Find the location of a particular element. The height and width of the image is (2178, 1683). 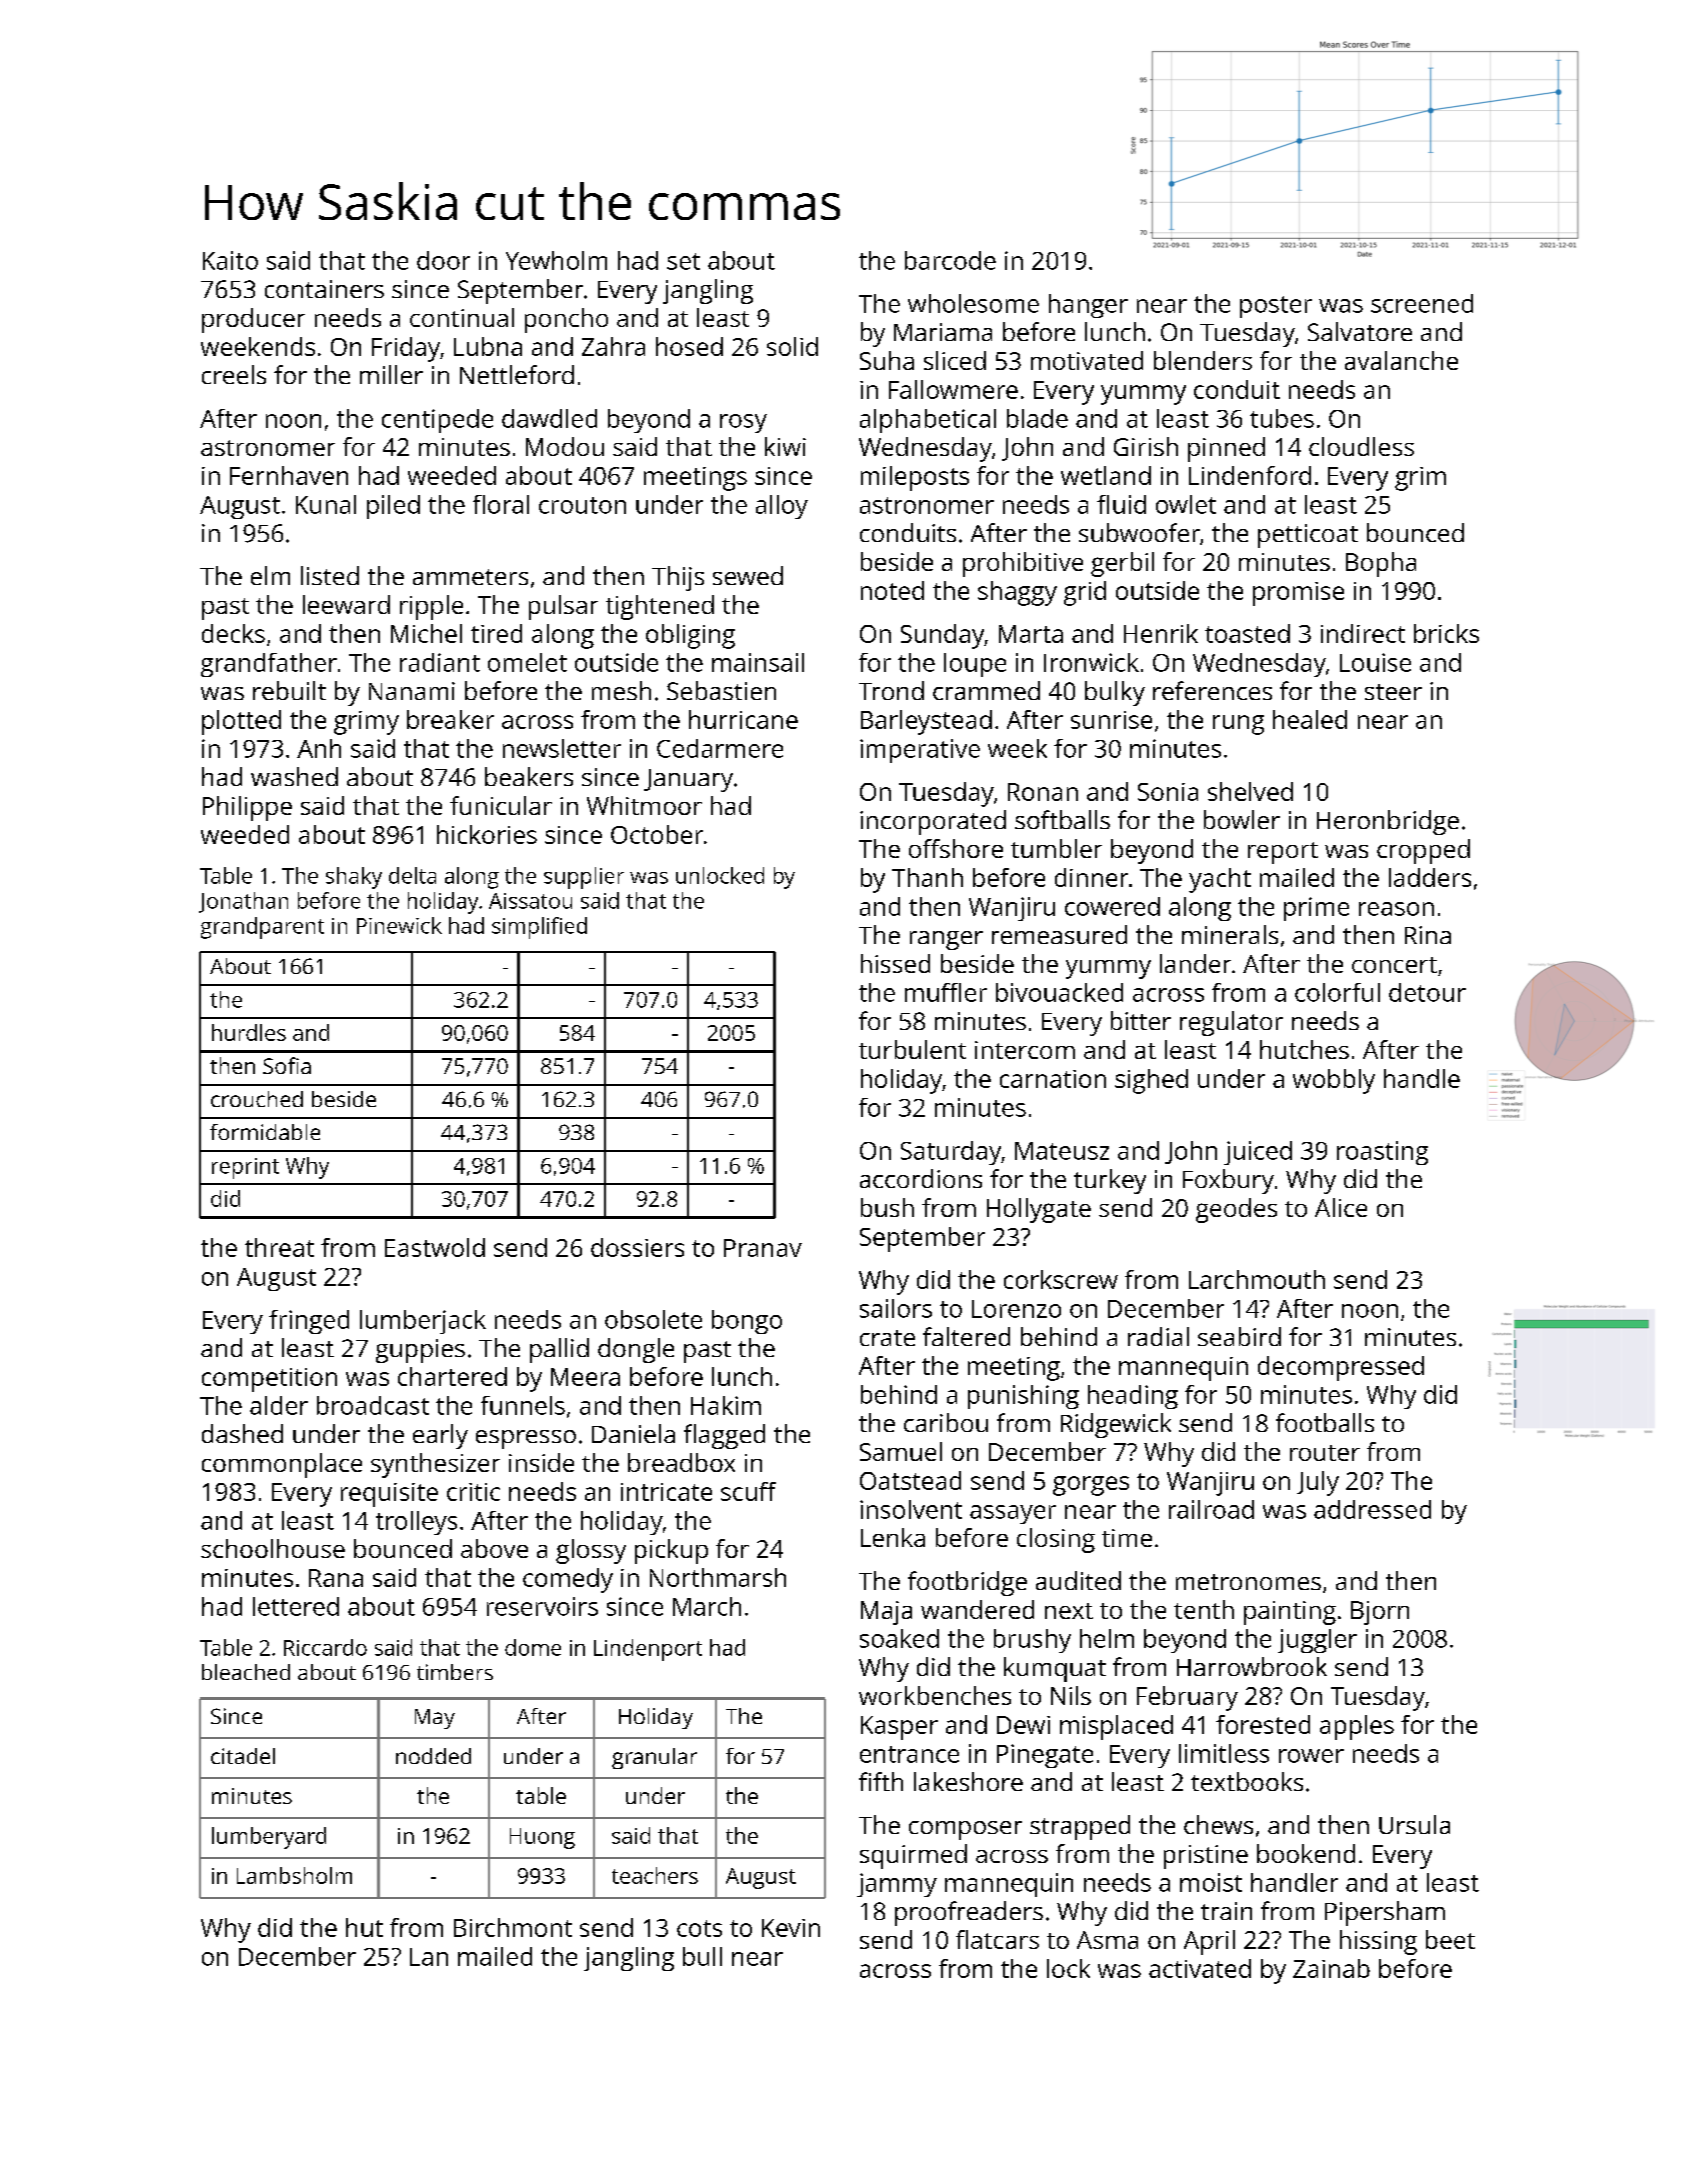

offshore is located at coordinates (956, 848).
